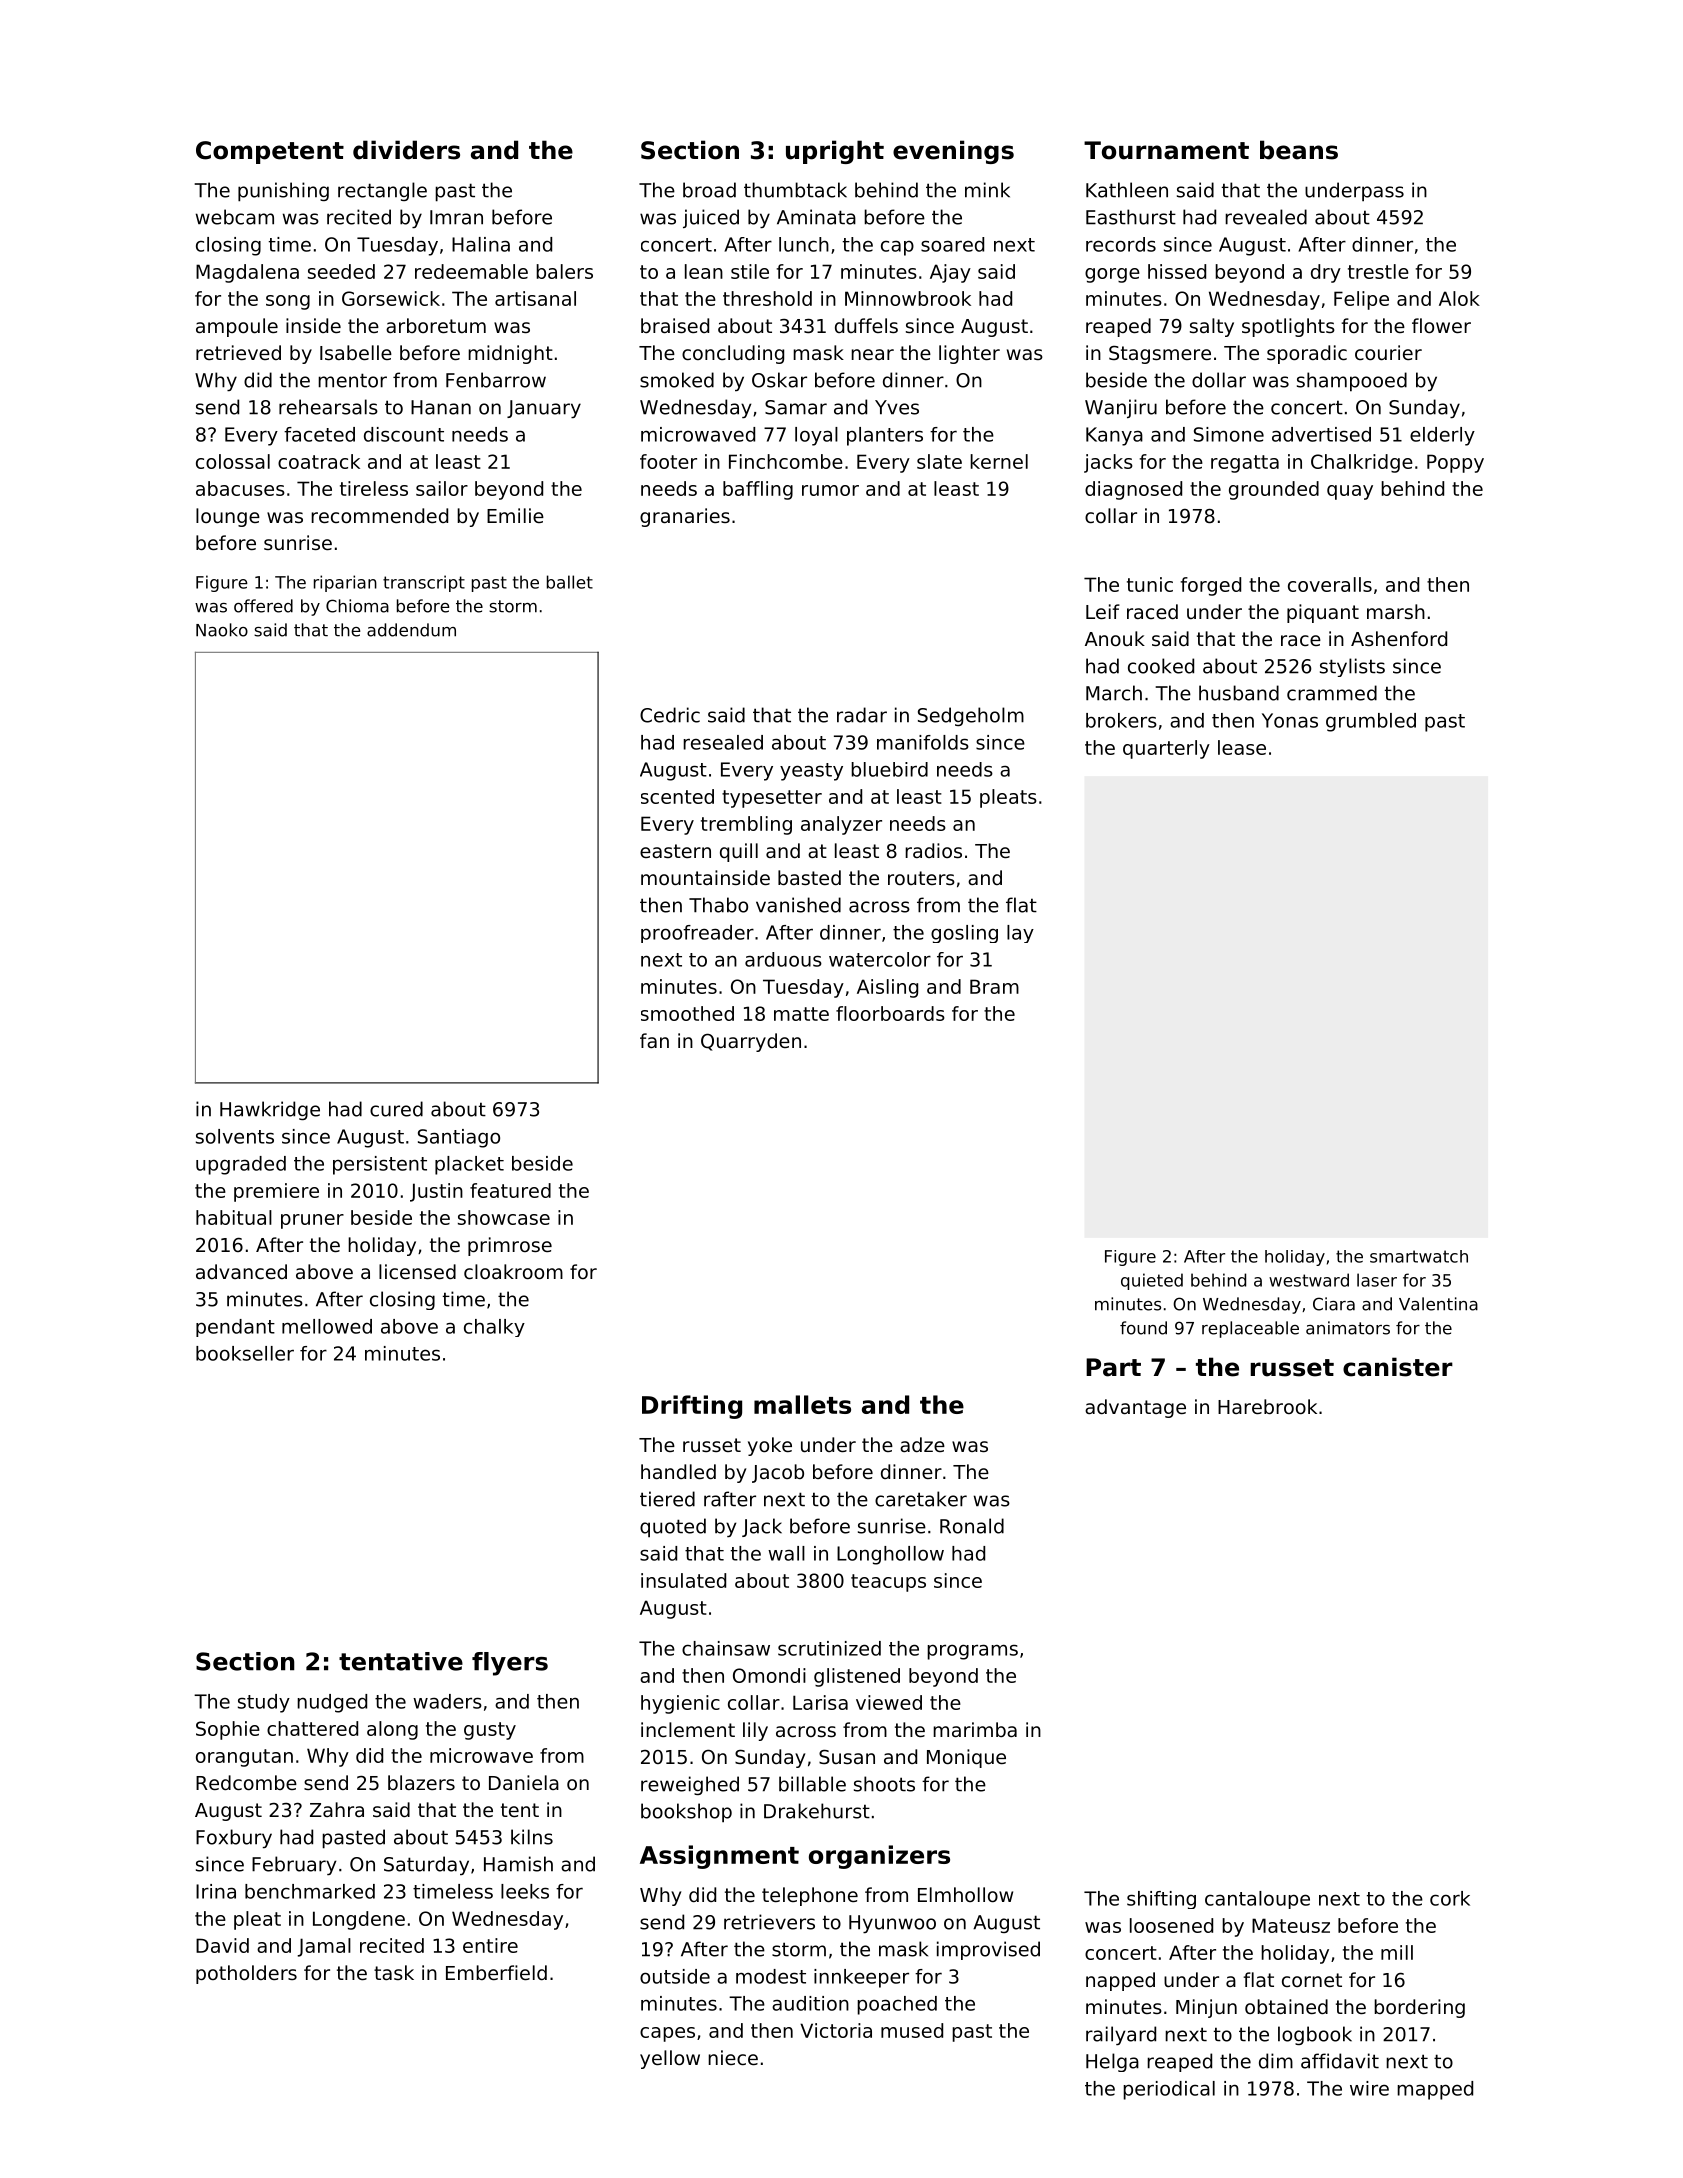  I want to click on Leif, so click(1103, 611).
